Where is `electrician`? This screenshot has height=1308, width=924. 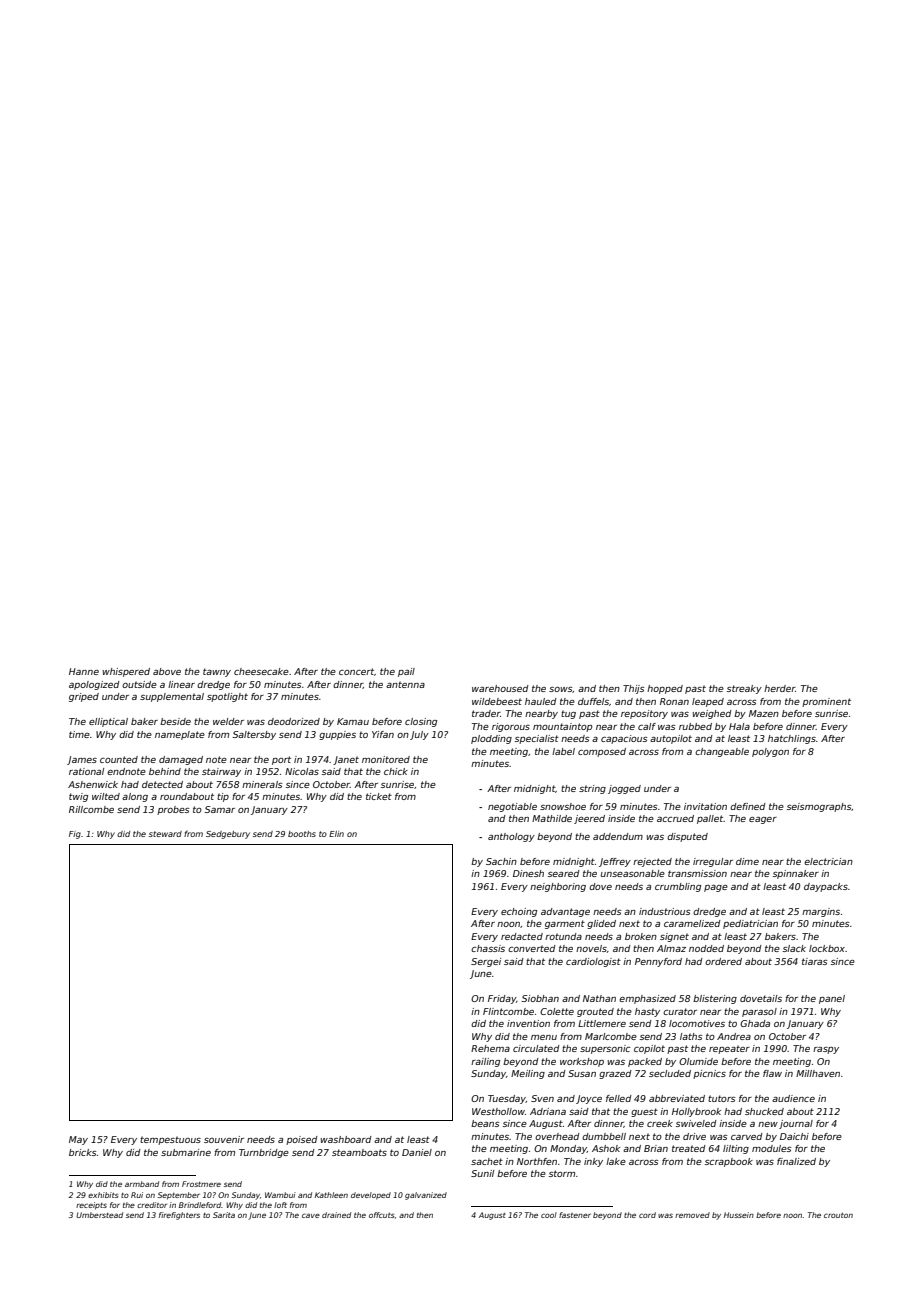 electrician is located at coordinates (828, 861).
